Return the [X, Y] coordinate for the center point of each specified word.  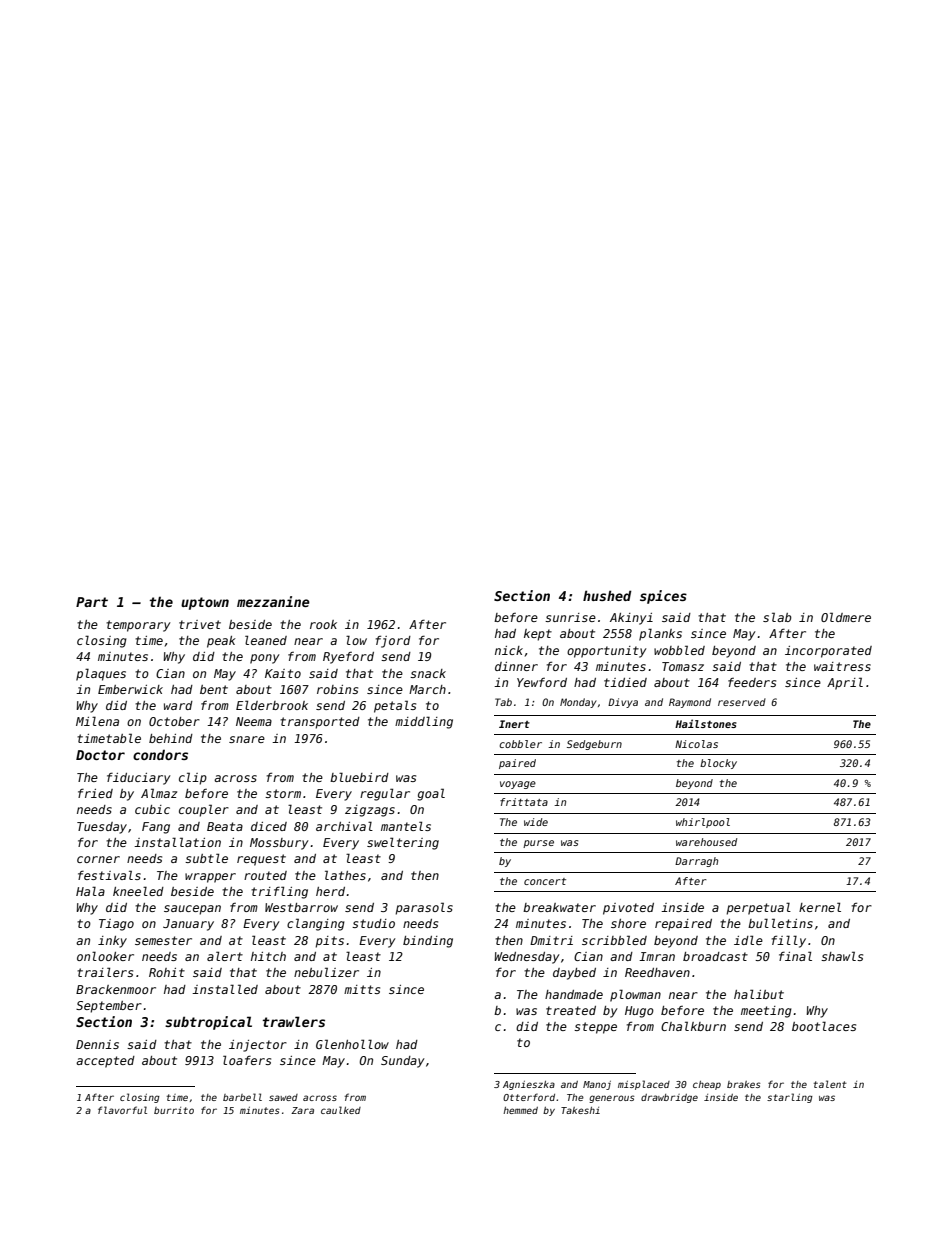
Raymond [690, 703]
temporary [138, 626]
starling [790, 1098]
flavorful [122, 1110]
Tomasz [683, 666]
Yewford [542, 682]
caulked [341, 1110]
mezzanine [273, 601]
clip [193, 778]
